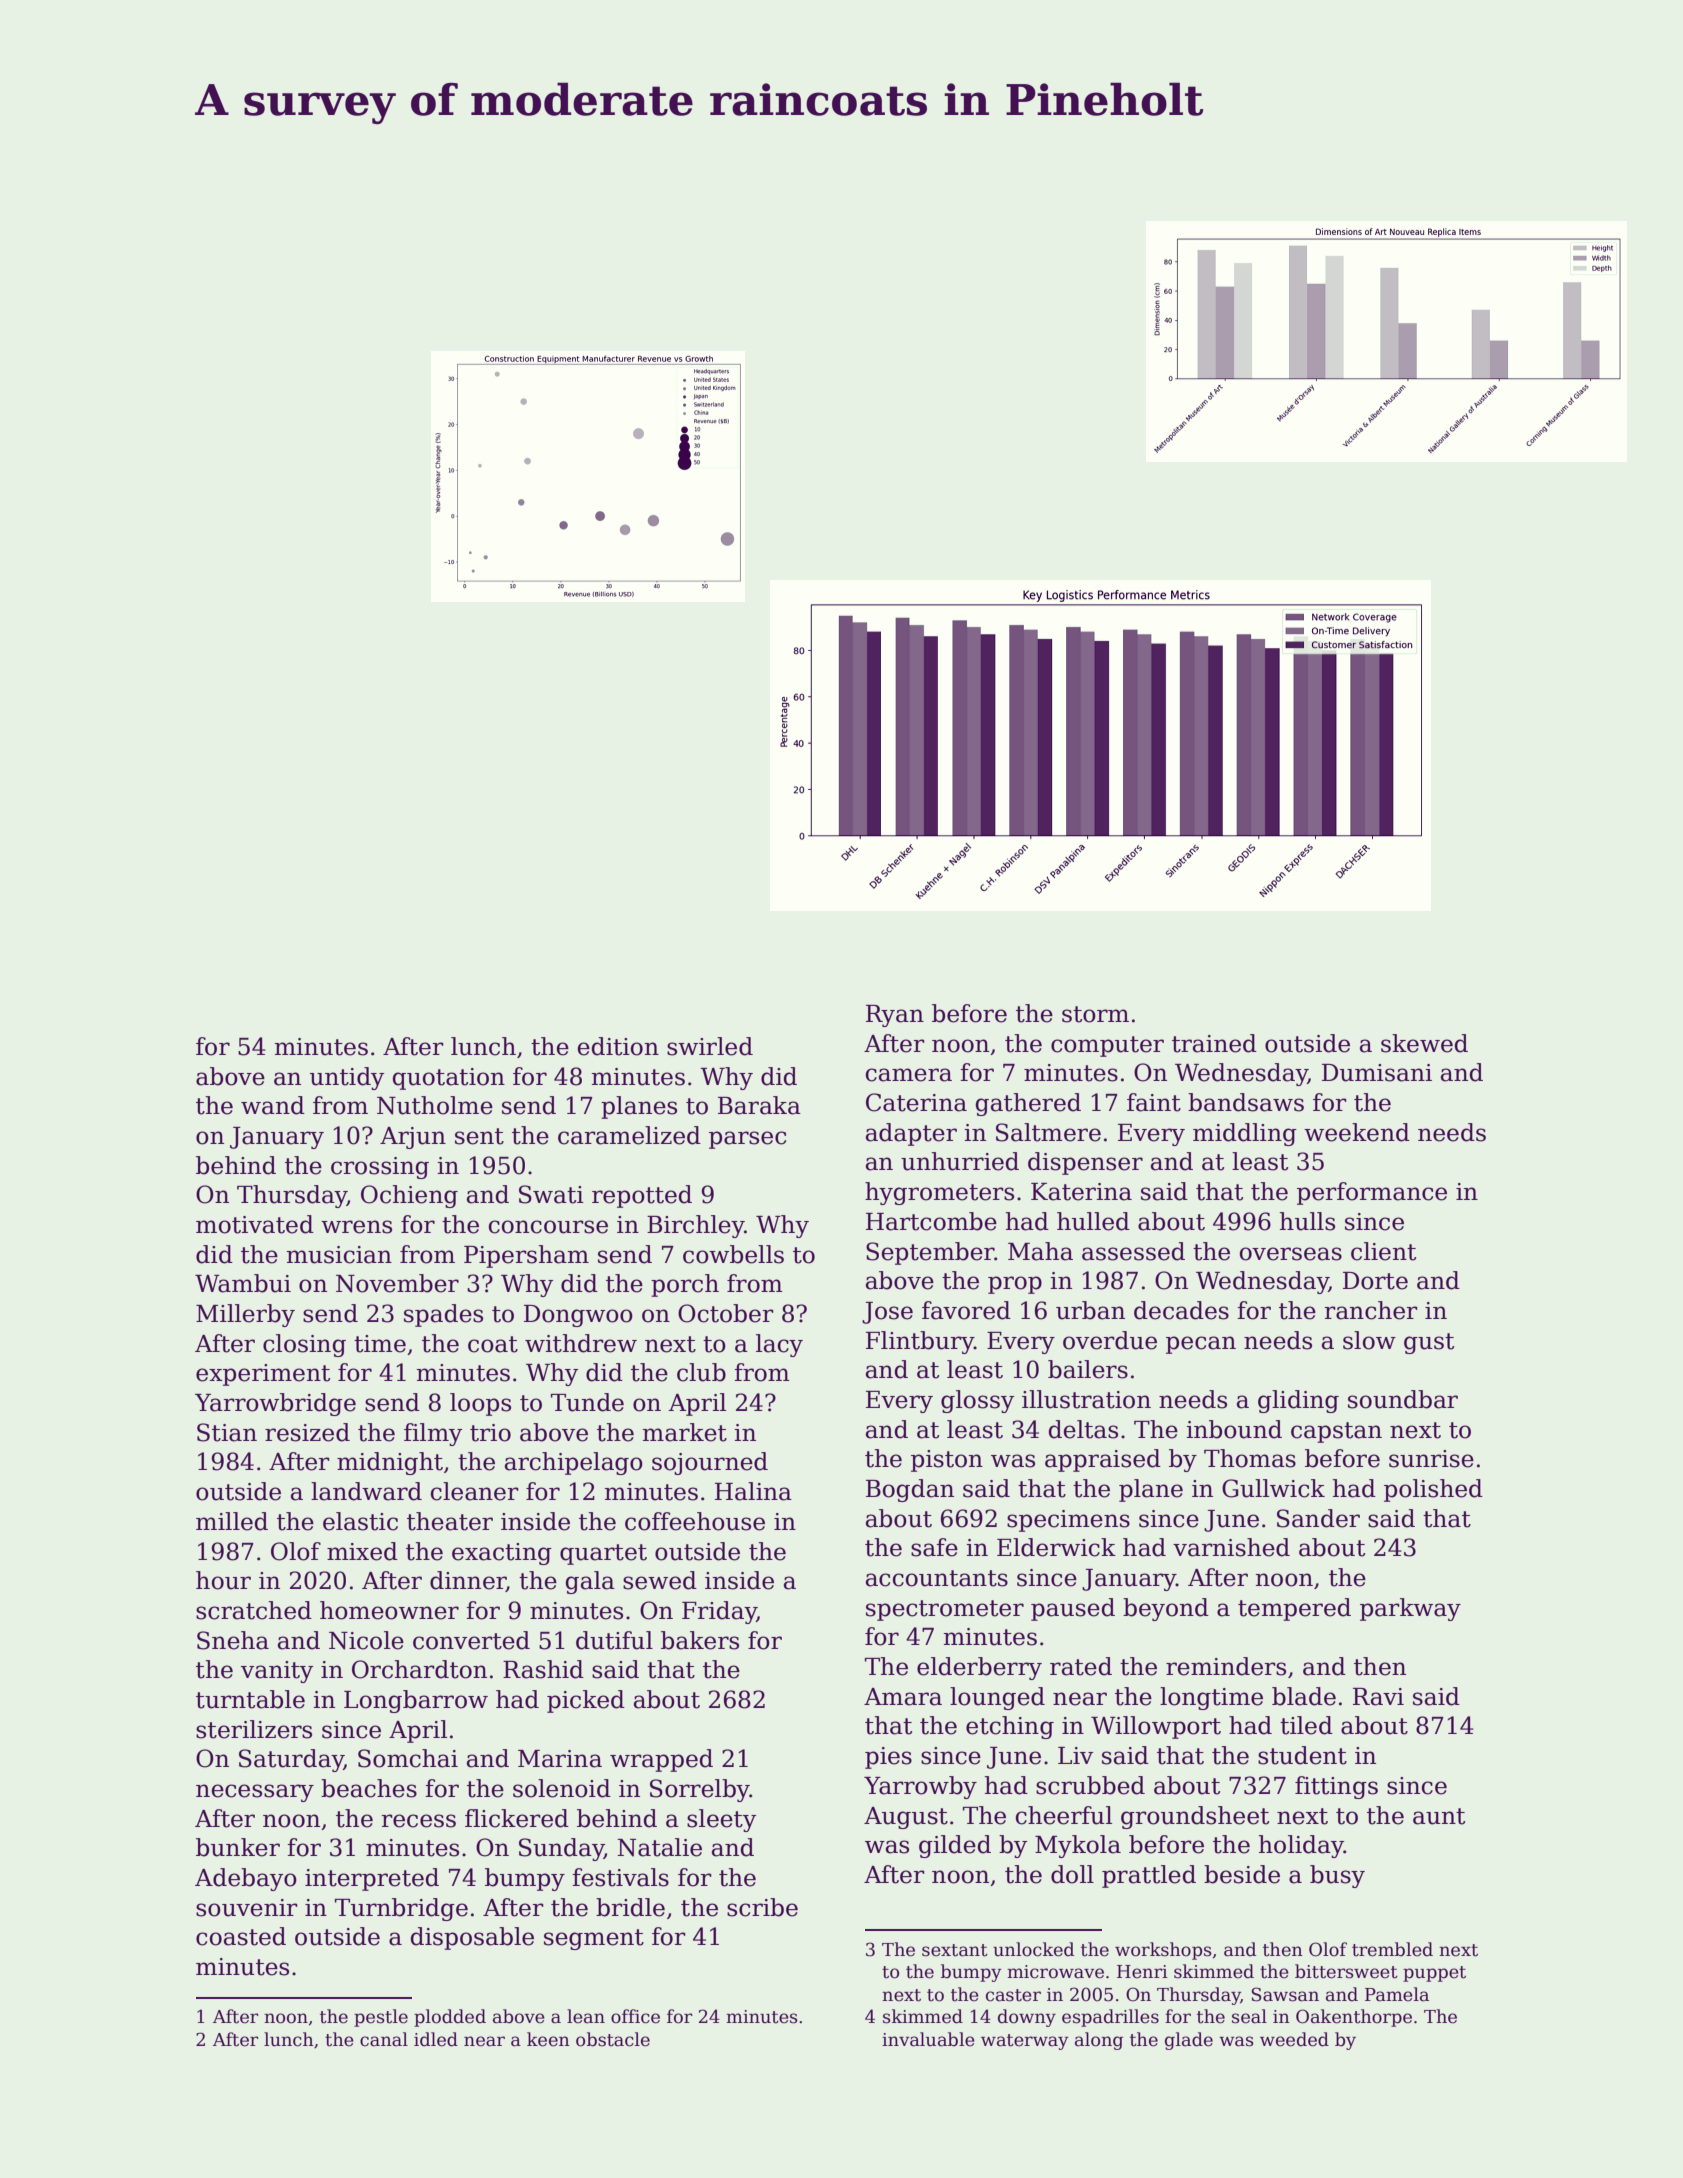 The width and height of the screenshot is (1683, 2178). What do you see at coordinates (1095, 1014) in the screenshot?
I see `storm` at bounding box center [1095, 1014].
